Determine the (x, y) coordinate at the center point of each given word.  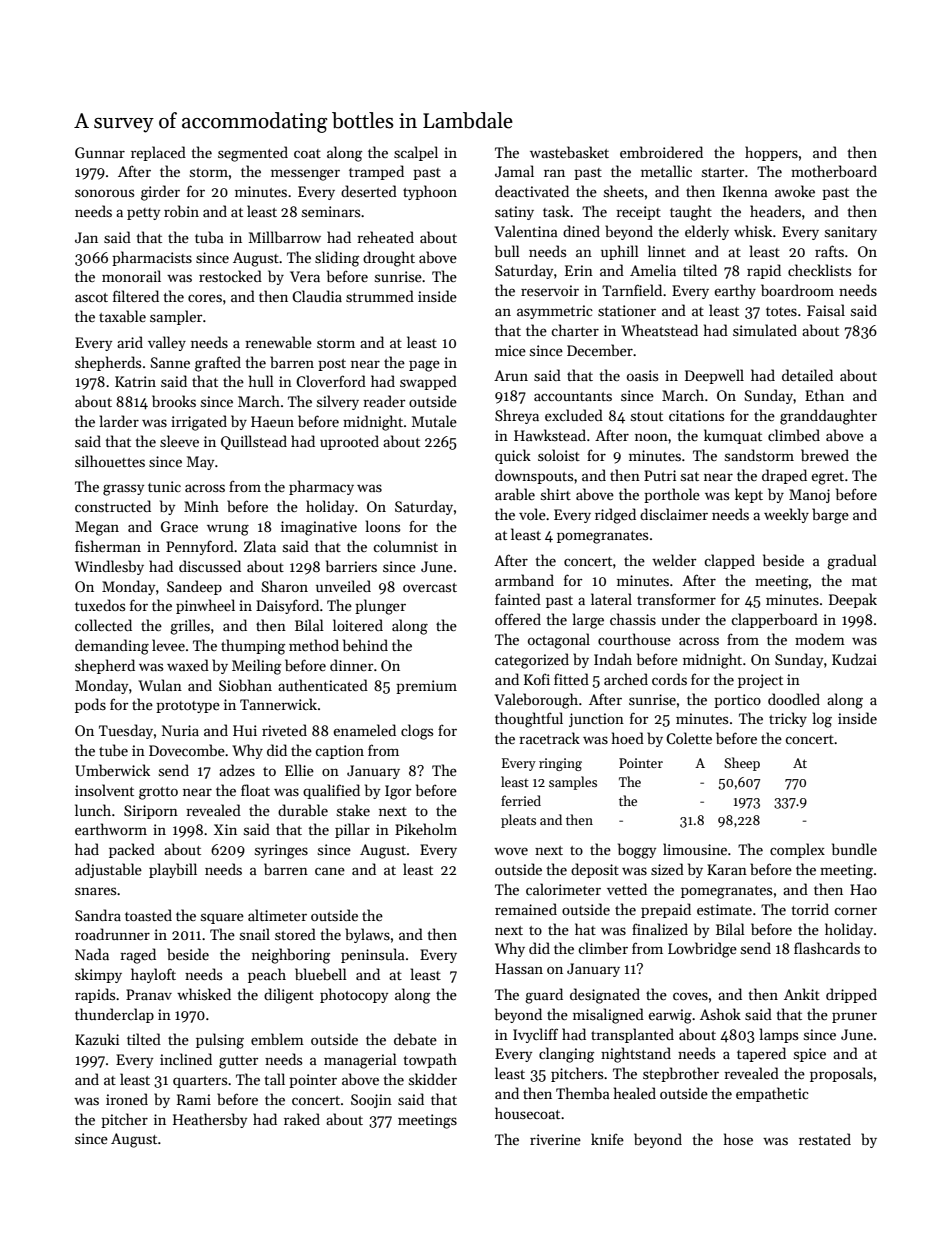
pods (90, 705)
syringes (281, 851)
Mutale (434, 421)
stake (353, 810)
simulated (765, 330)
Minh (201, 506)
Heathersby (210, 1120)
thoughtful (529, 720)
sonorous (104, 193)
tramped (376, 172)
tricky (788, 719)
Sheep (742, 764)
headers (775, 211)
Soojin (371, 1101)
